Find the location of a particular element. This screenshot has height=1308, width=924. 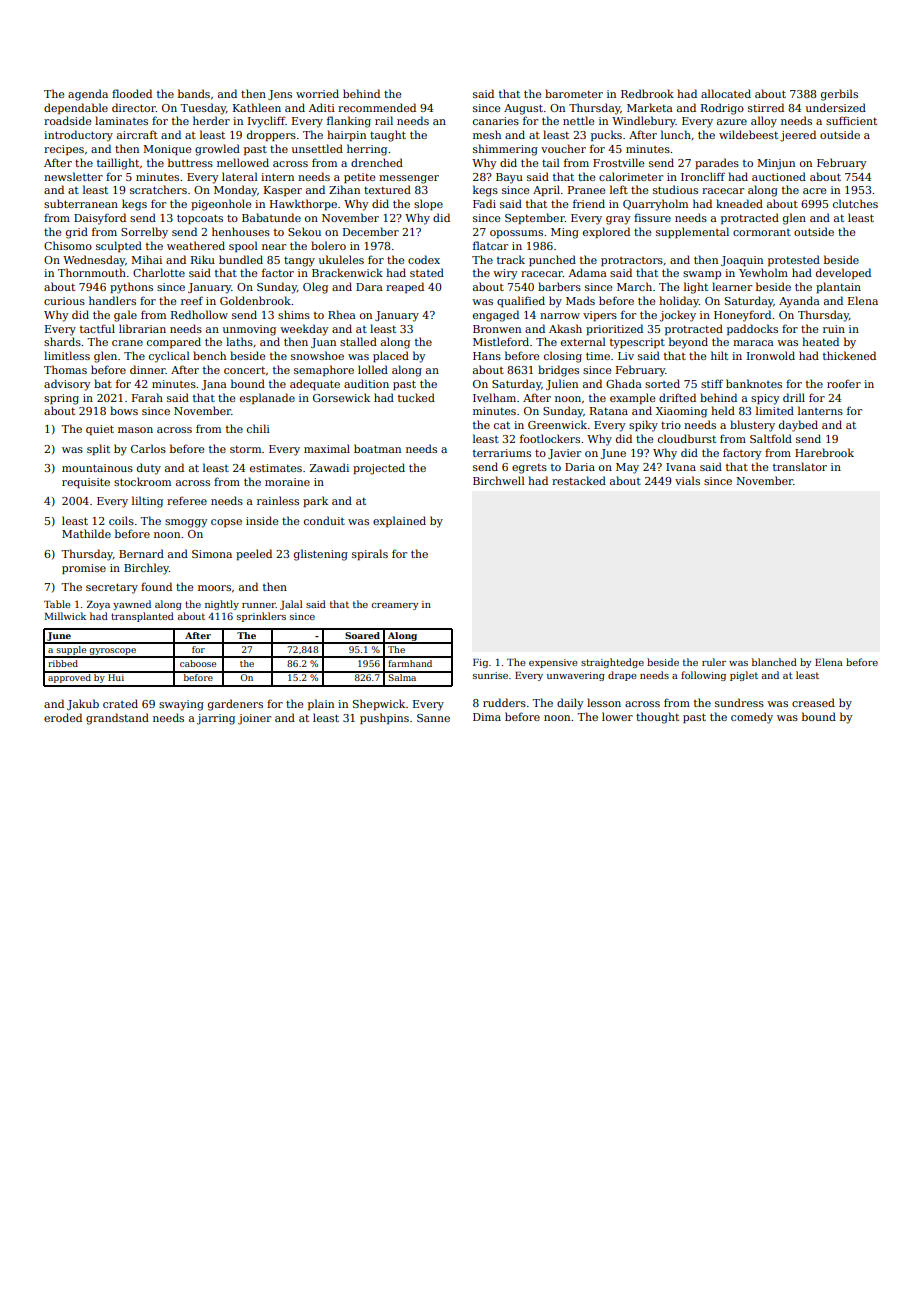

blanched is located at coordinates (774, 662).
